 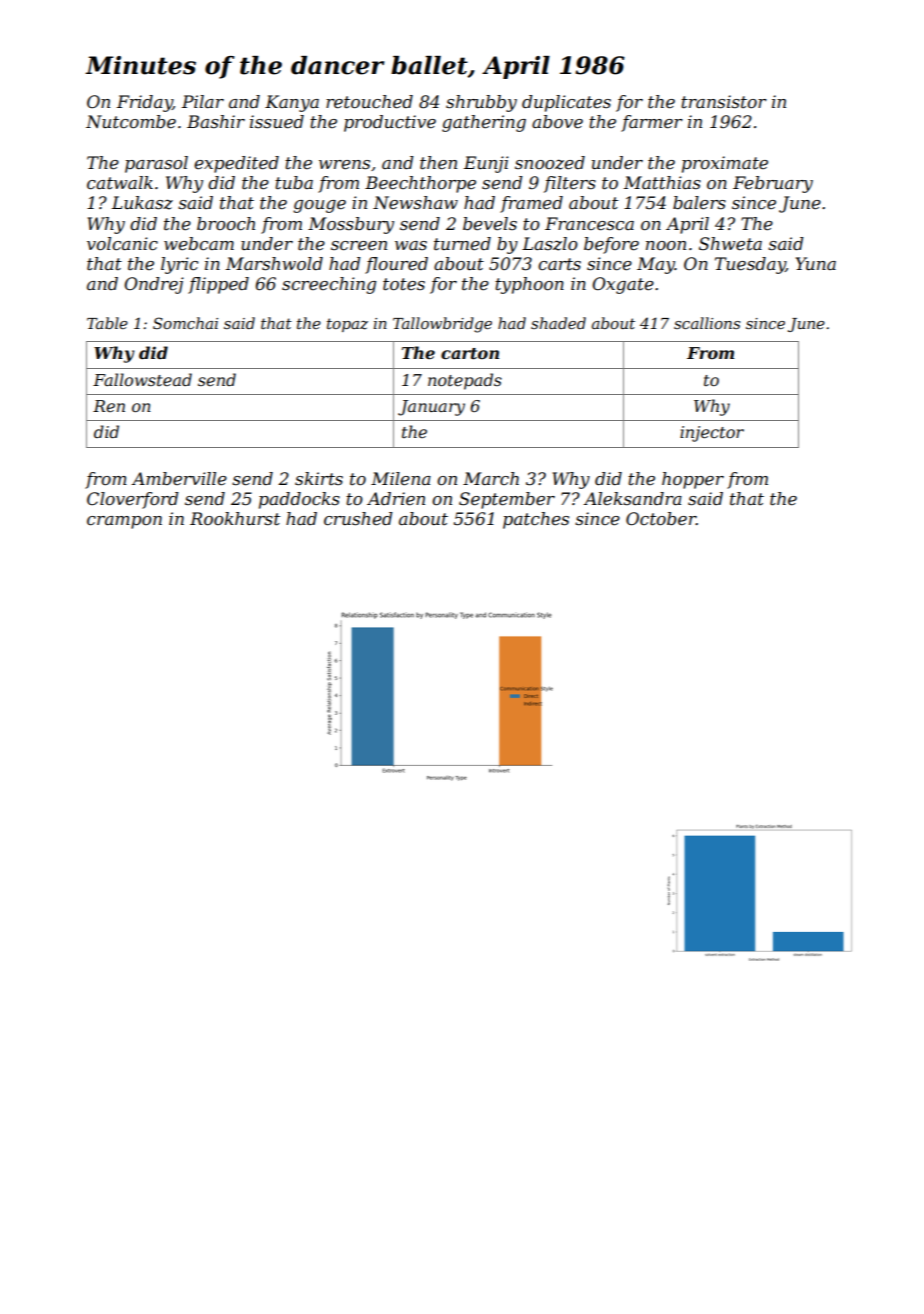 I want to click on Nutcombe, so click(x=131, y=122).
